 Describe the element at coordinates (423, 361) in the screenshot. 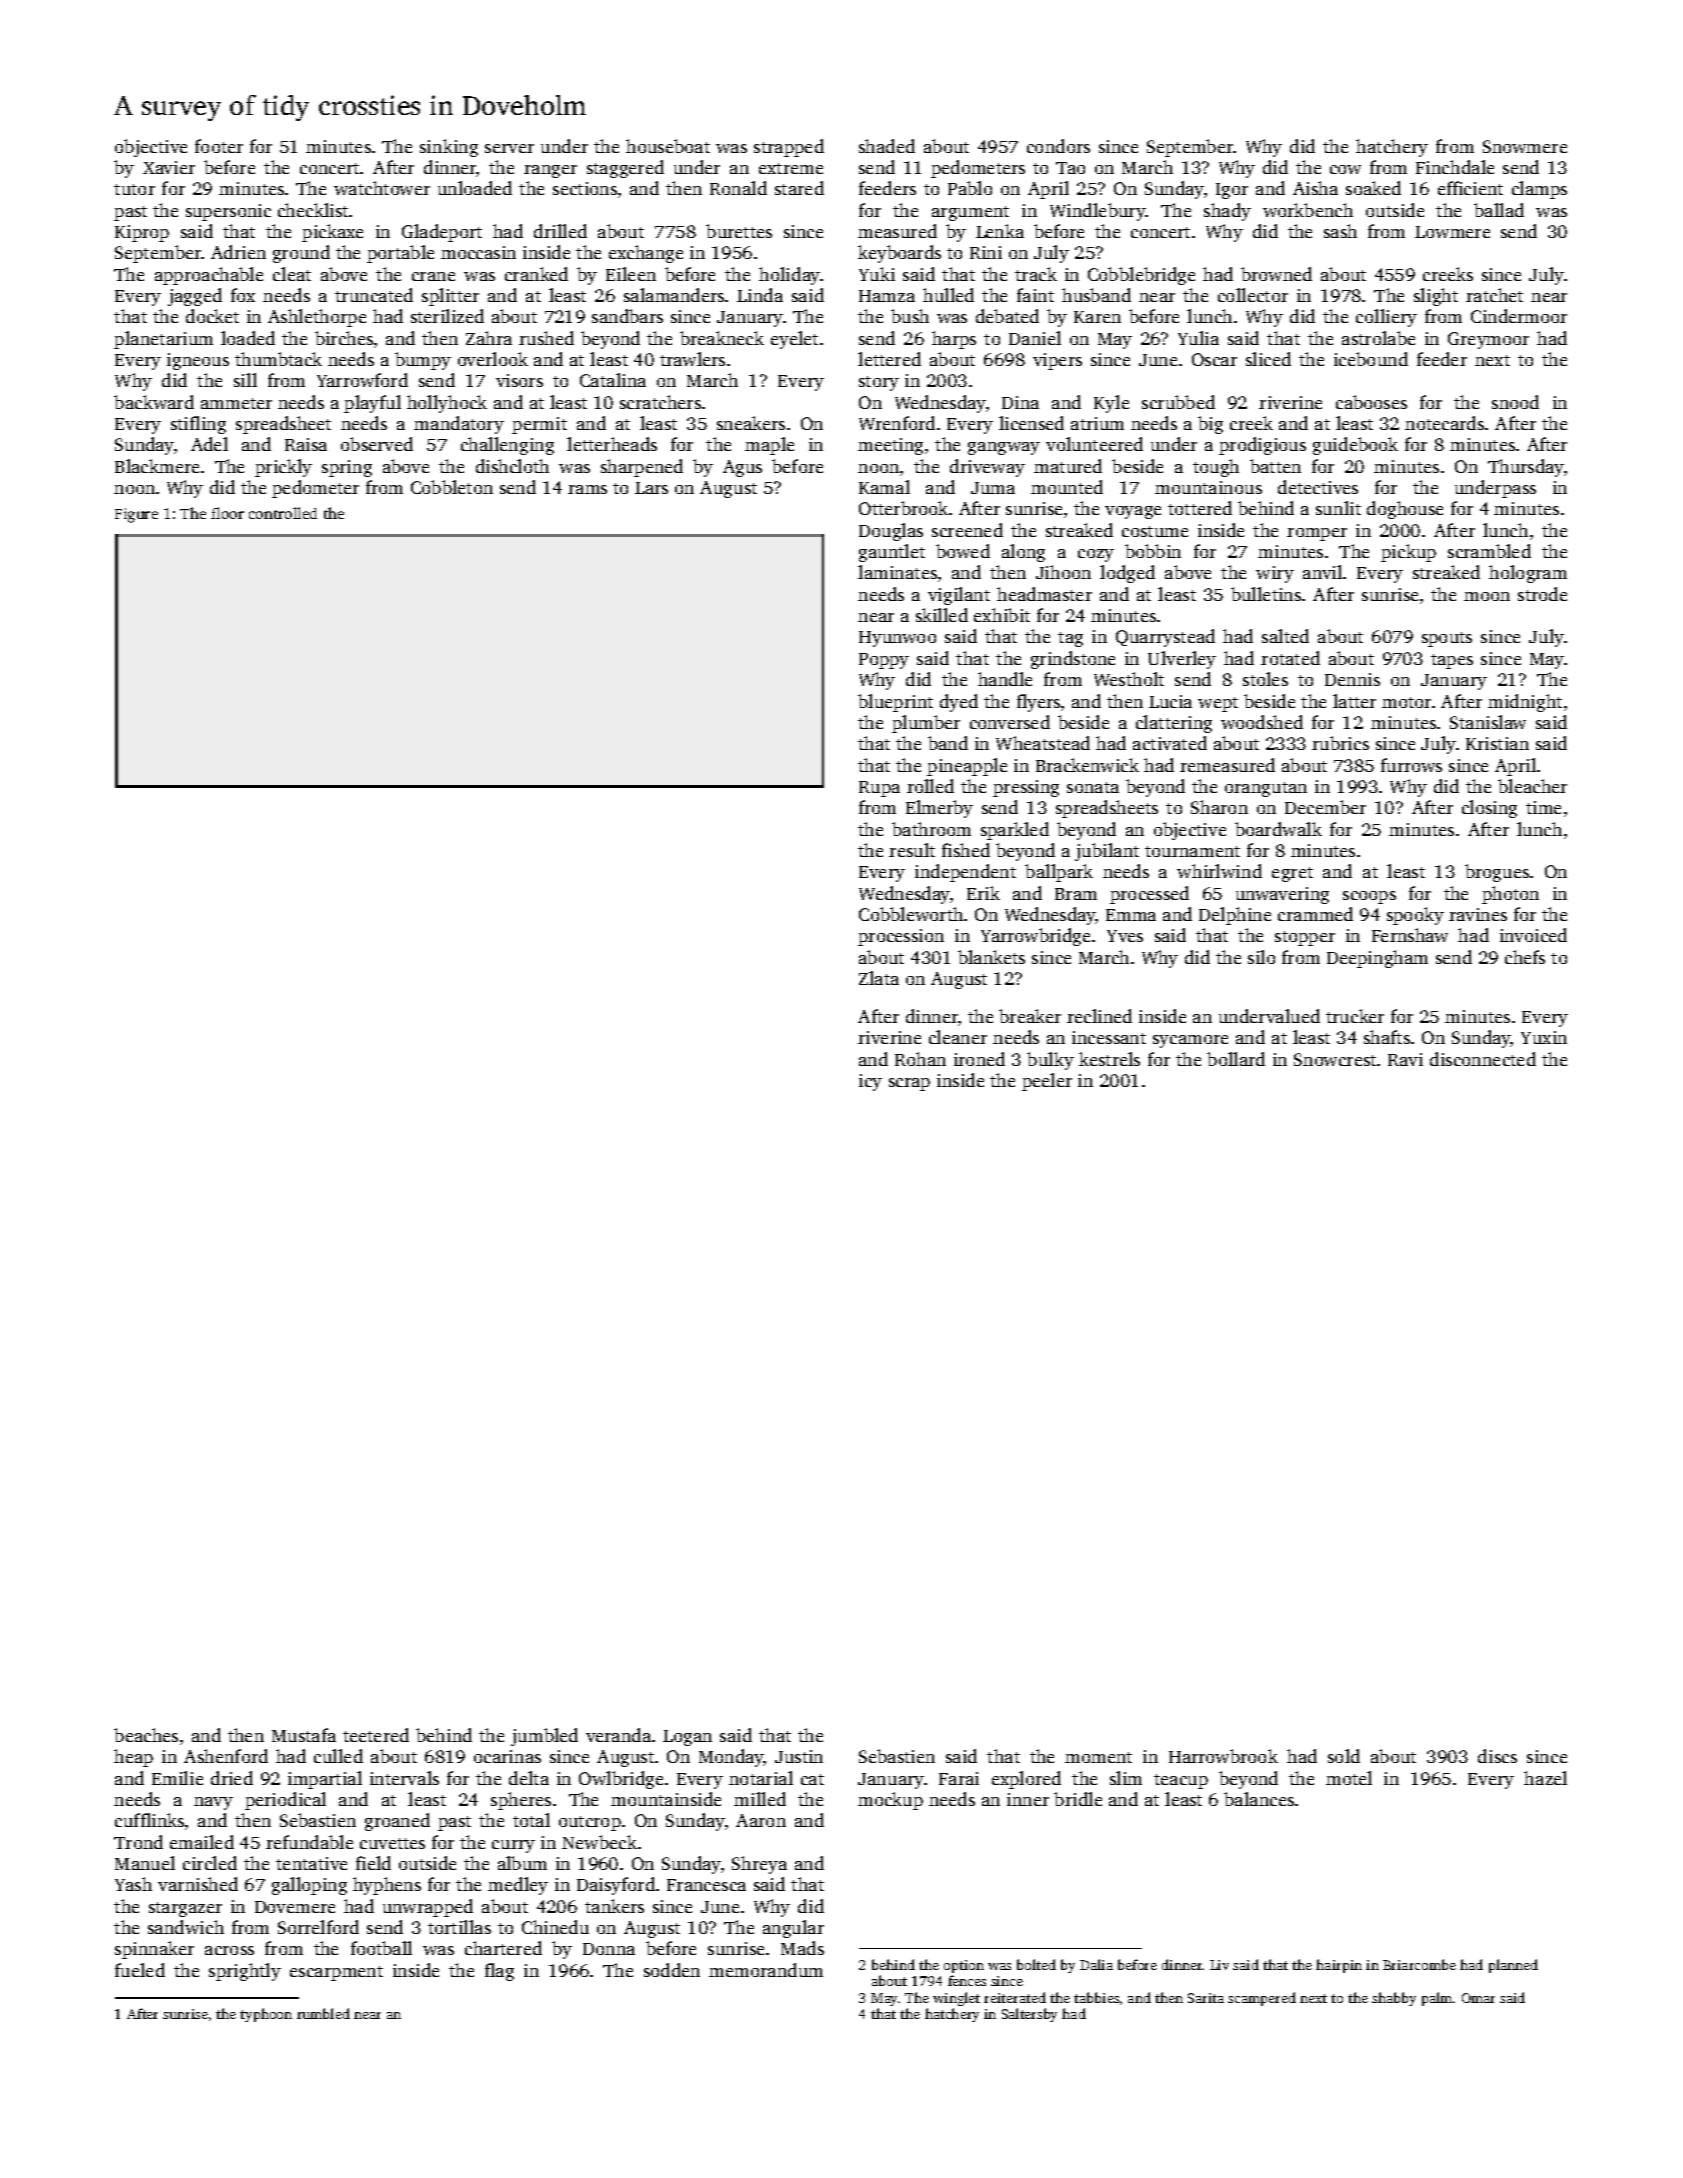

I see `bumpy` at that location.
